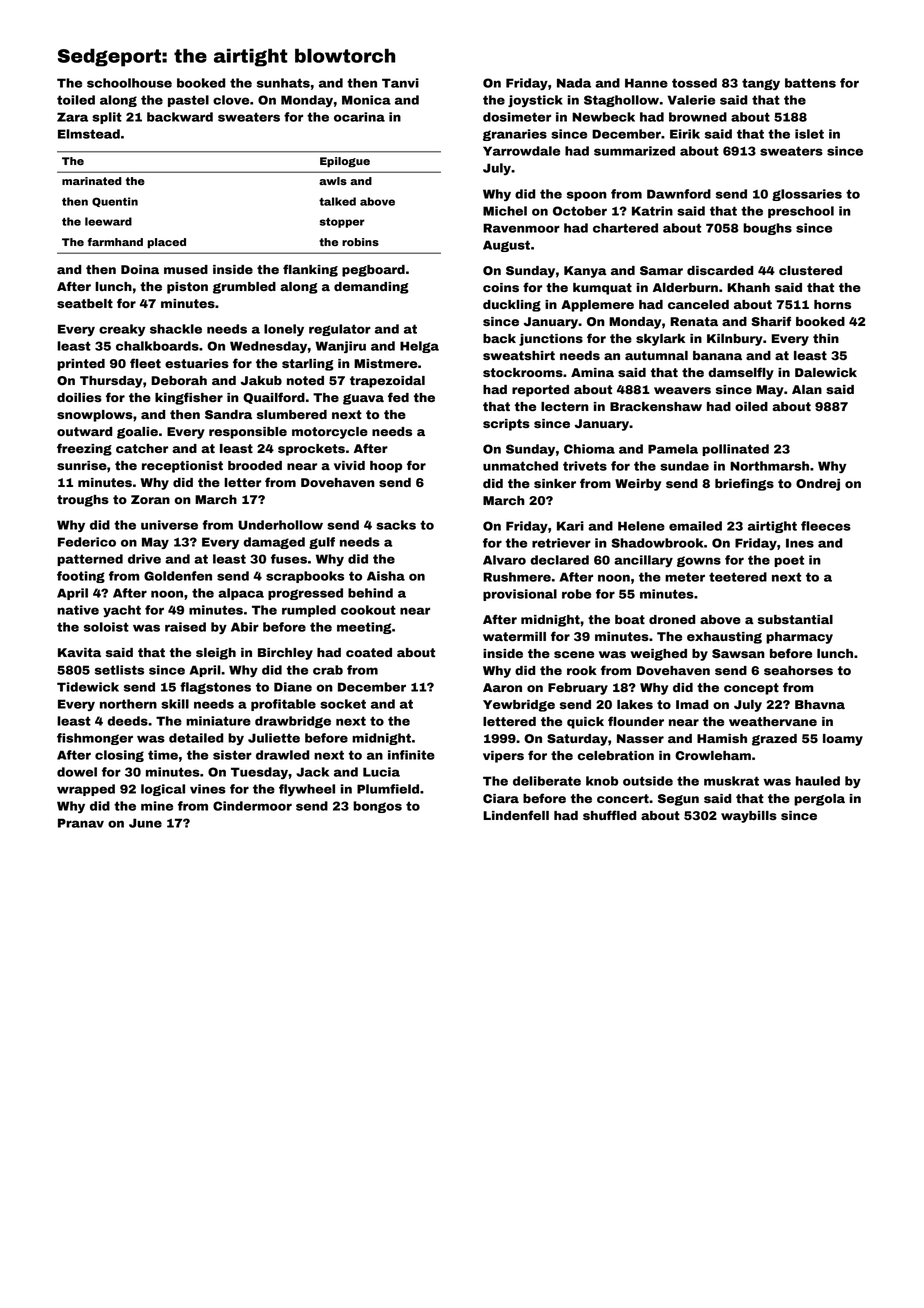 Image resolution: width=924 pixels, height=1308 pixels. I want to click on Quentin, so click(115, 202).
